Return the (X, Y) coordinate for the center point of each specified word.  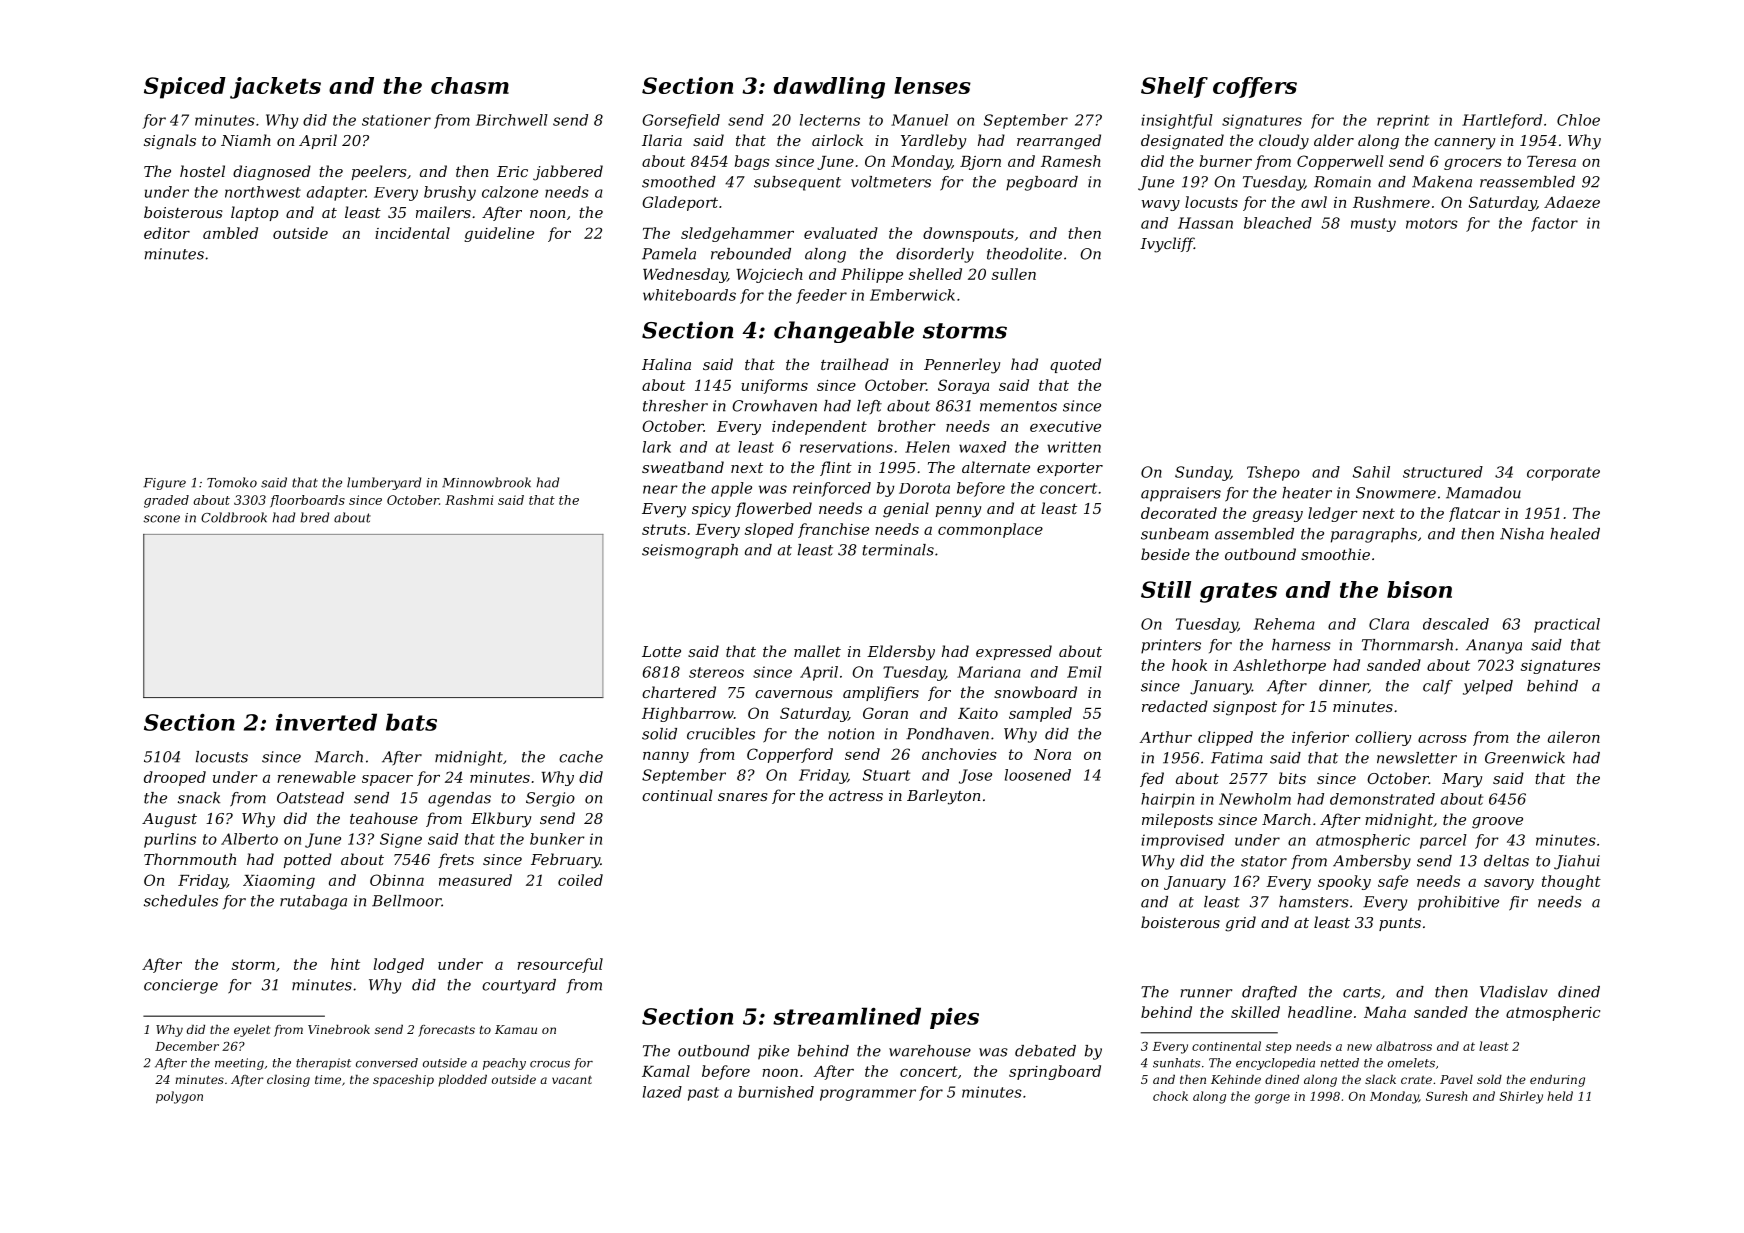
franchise (833, 530)
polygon (179, 1097)
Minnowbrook (486, 482)
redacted (1175, 706)
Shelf (1174, 87)
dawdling (829, 88)
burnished (776, 1092)
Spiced (185, 88)
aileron (1574, 737)
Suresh (1447, 1096)
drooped (175, 778)
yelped (1488, 687)
